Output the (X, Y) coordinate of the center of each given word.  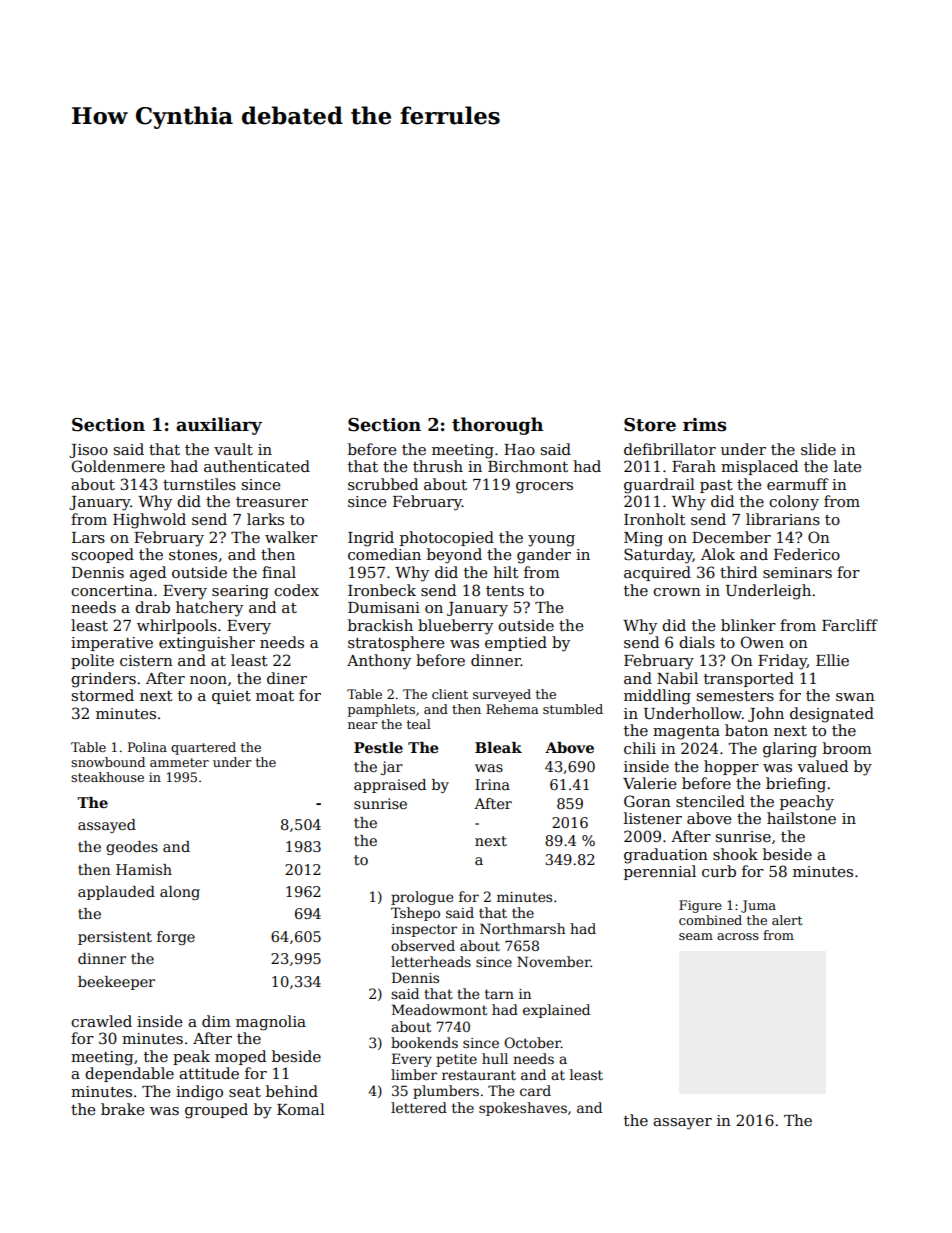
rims (704, 425)
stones (193, 555)
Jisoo (88, 451)
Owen (762, 642)
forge (176, 938)
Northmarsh (522, 928)
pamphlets (381, 710)
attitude (209, 1073)
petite (456, 1060)
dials (697, 642)
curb (719, 871)
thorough (497, 426)
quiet (231, 697)
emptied (516, 643)
